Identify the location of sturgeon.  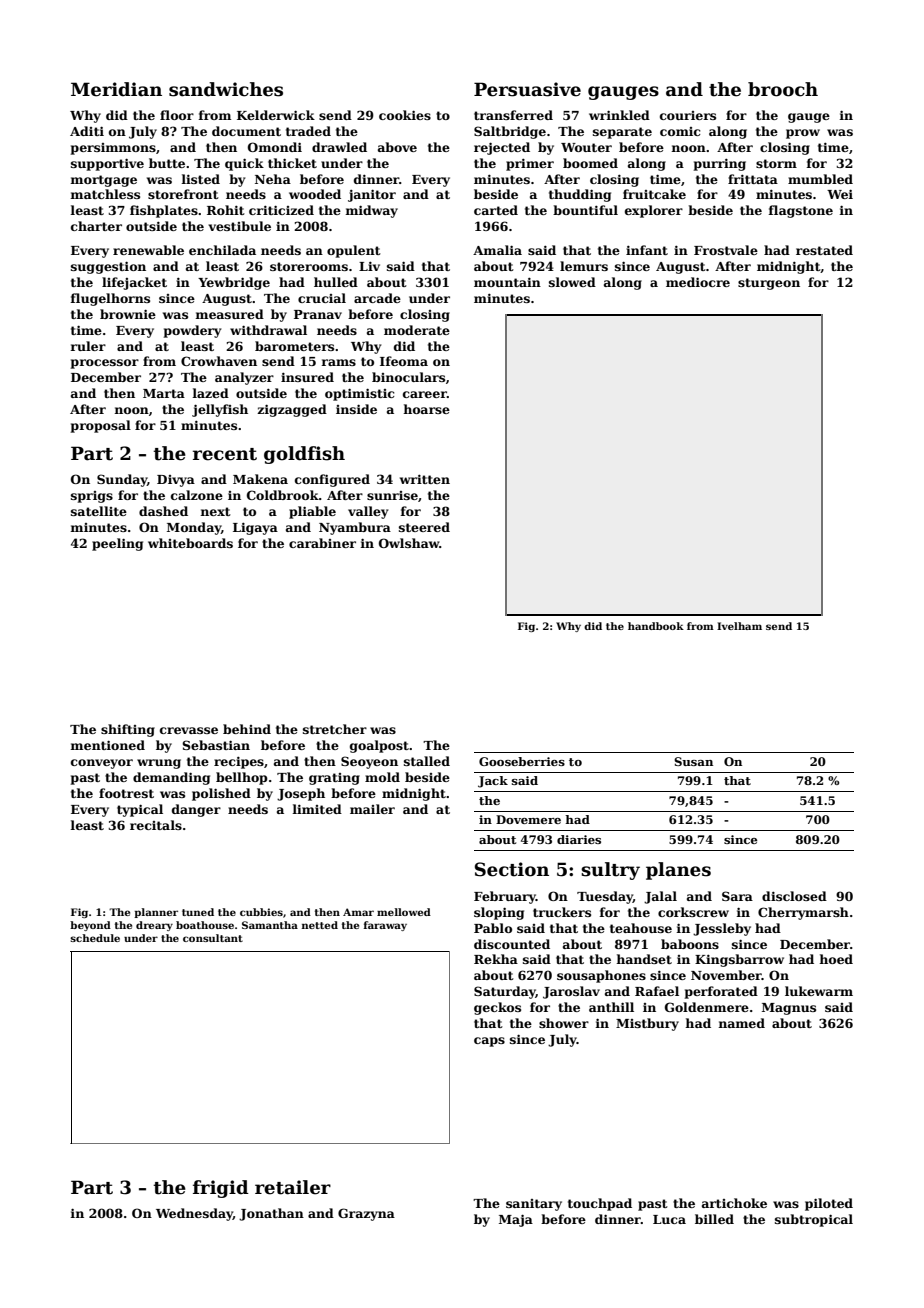
(769, 284).
